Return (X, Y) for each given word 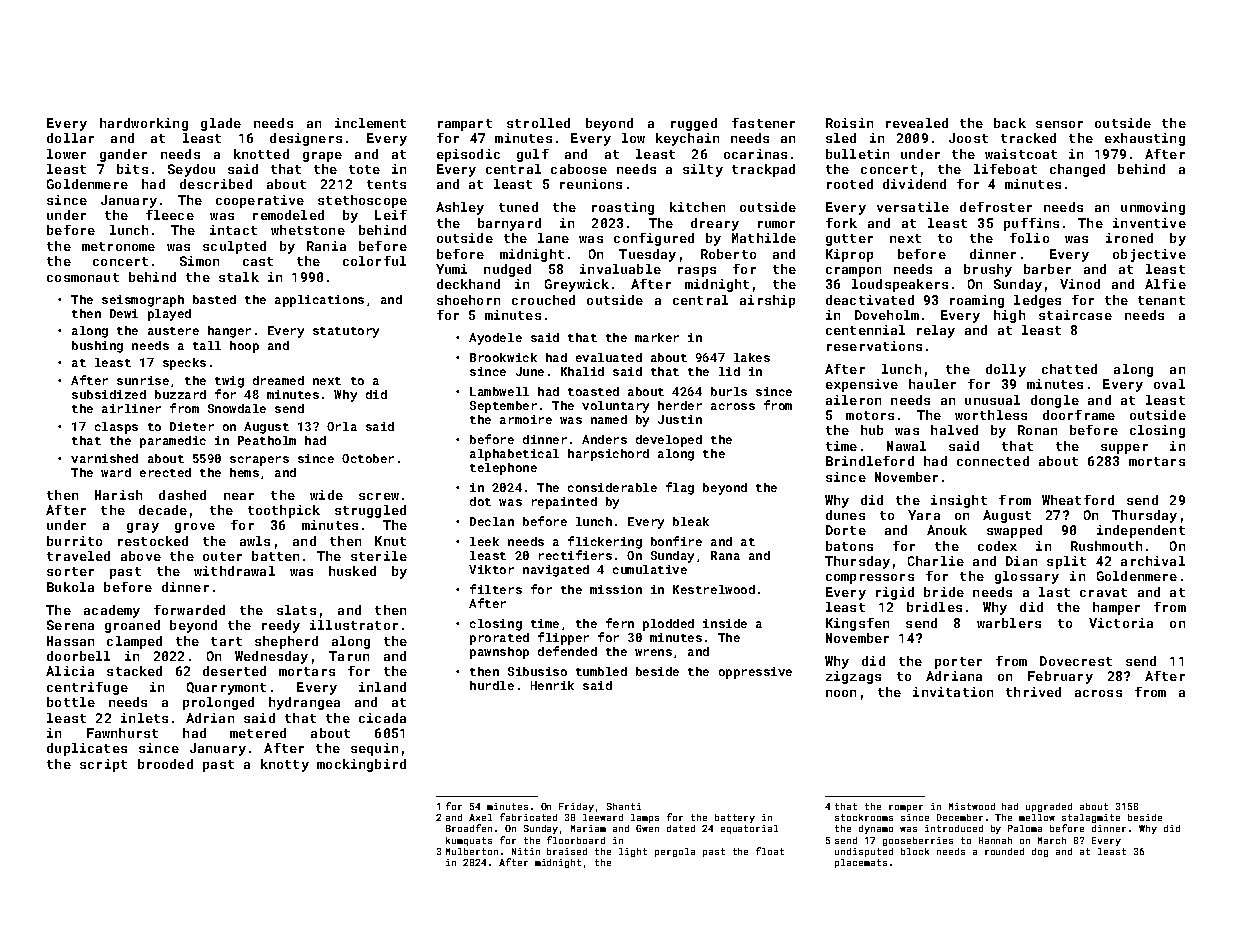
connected (993, 461)
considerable (612, 487)
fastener (763, 123)
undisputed (864, 852)
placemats (861, 863)
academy (112, 611)
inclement (370, 123)
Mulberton (472, 851)
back (1010, 123)
